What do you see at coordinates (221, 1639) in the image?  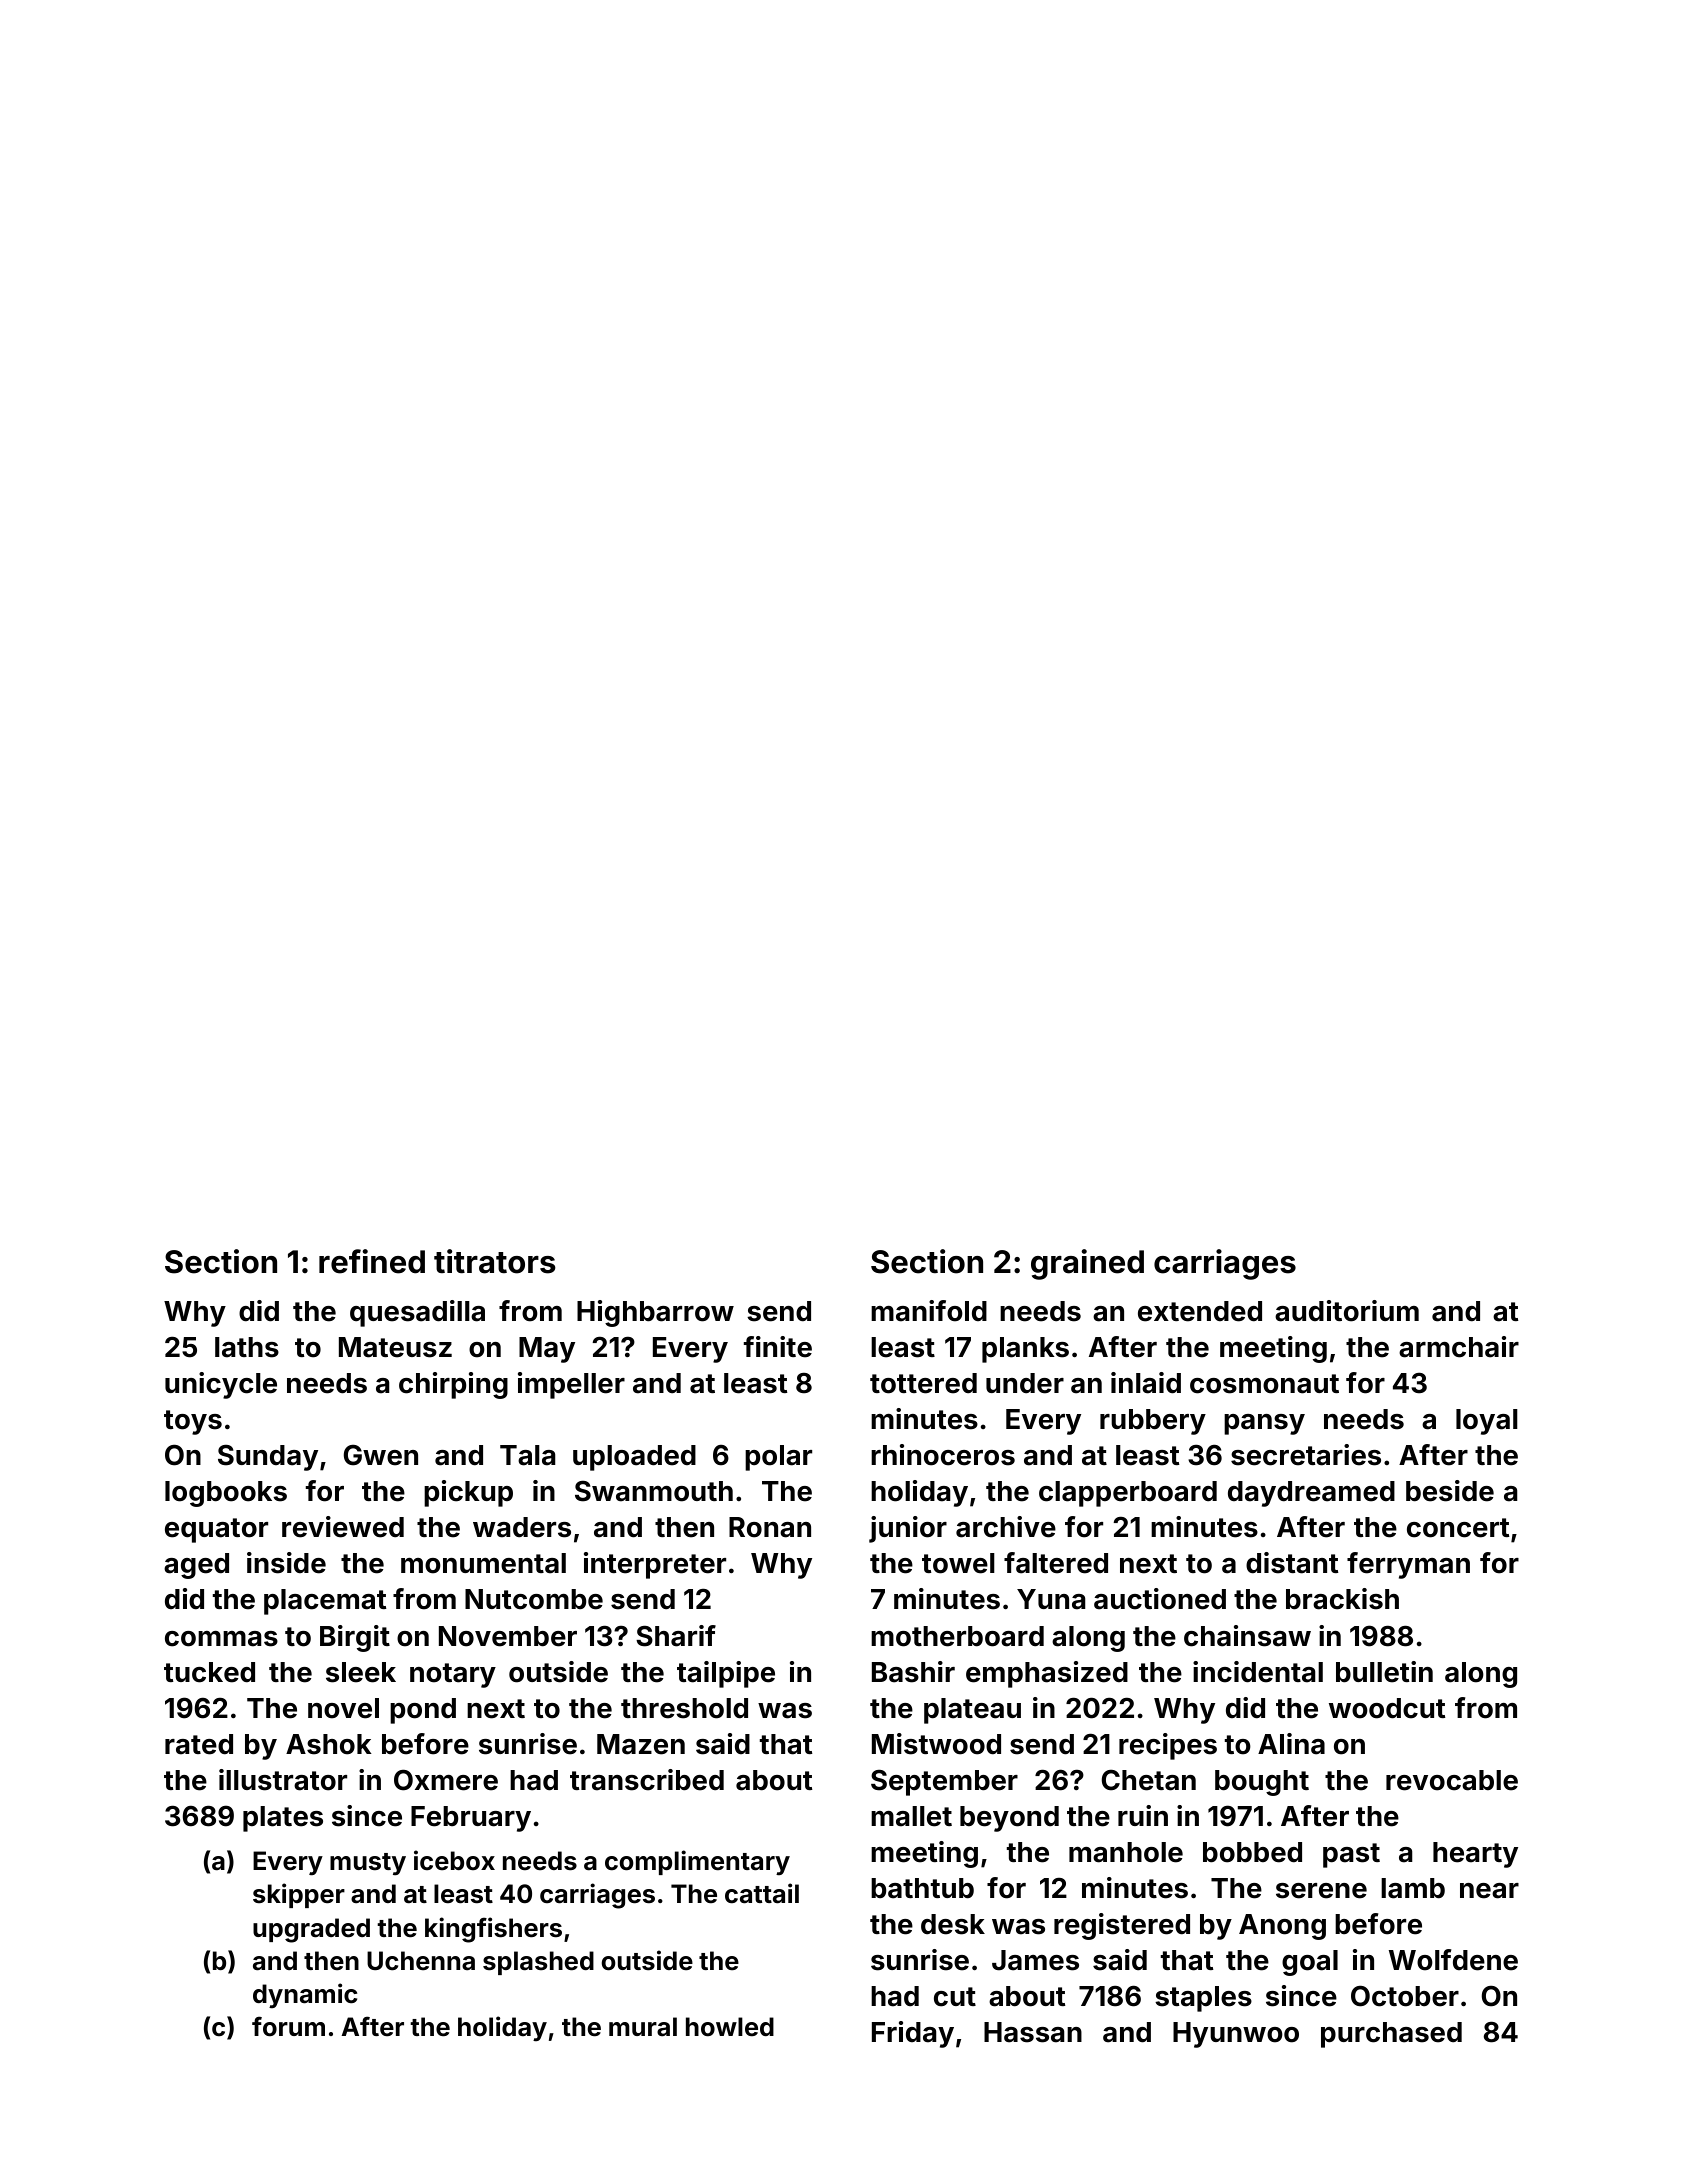 I see `commas` at bounding box center [221, 1639].
